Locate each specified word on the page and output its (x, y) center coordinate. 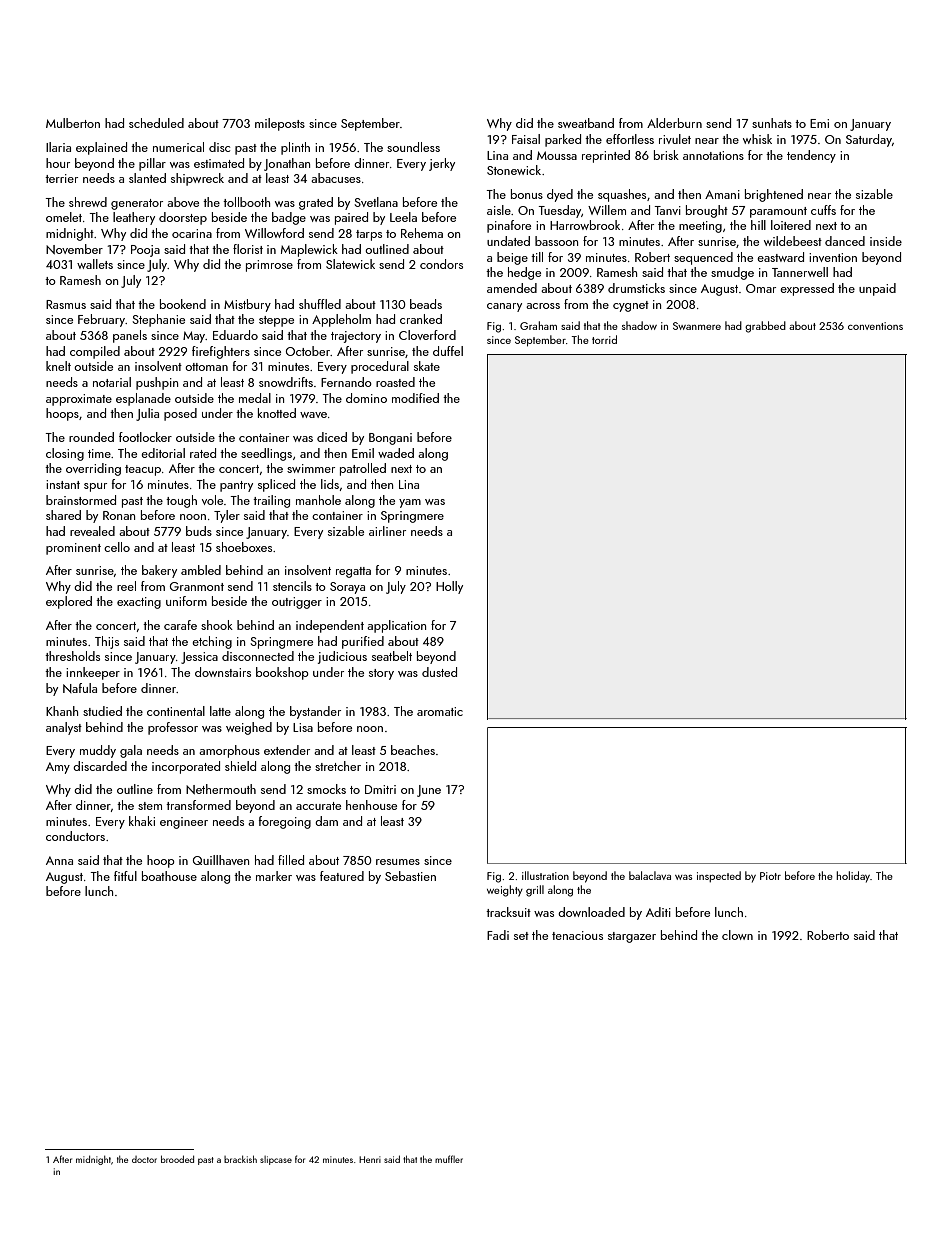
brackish (240, 1159)
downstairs (223, 672)
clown (737, 935)
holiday (853, 877)
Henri (370, 1159)
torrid (604, 339)
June (429, 791)
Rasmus (66, 304)
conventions (875, 326)
